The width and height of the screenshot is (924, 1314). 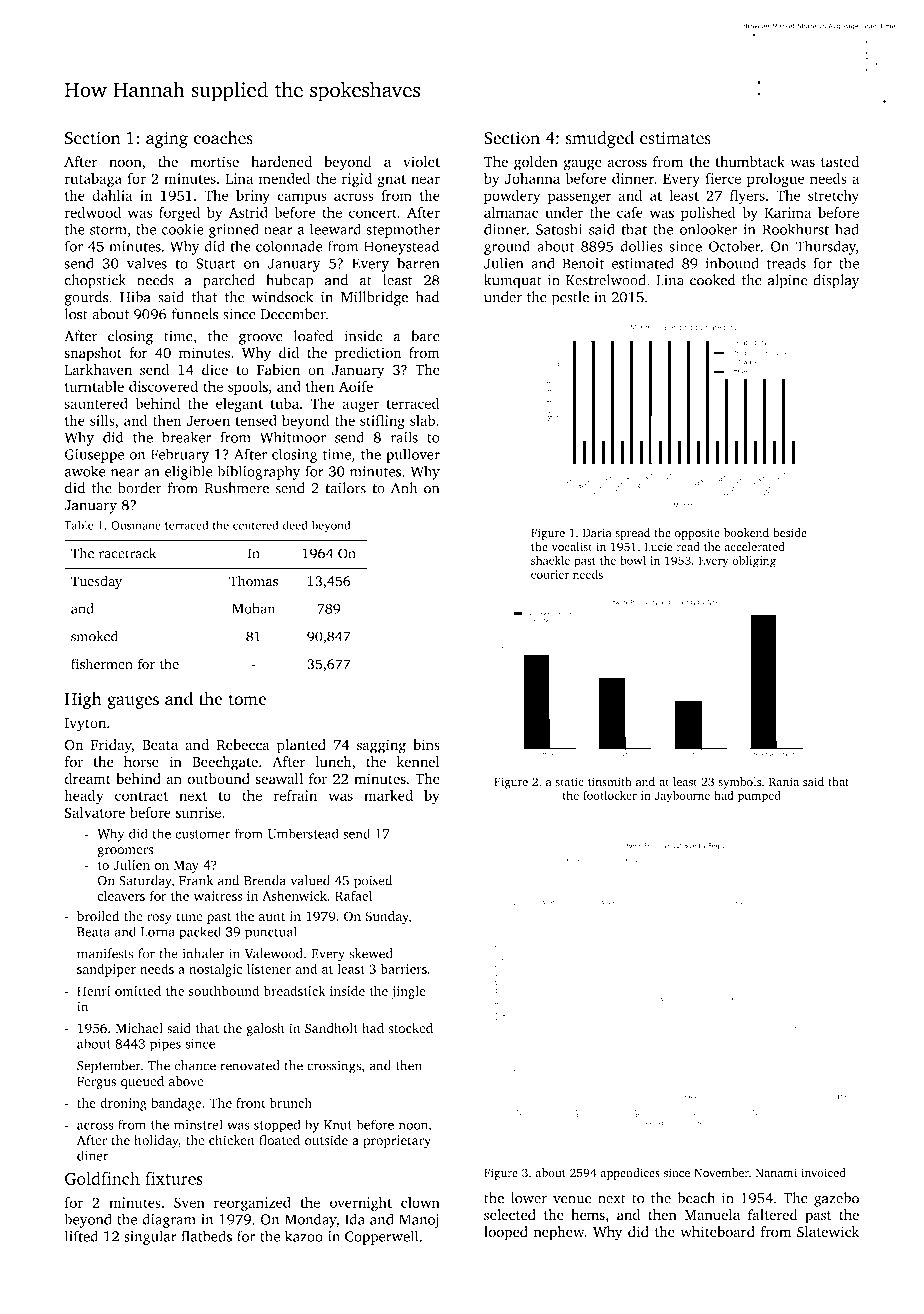 I want to click on bare, so click(x=425, y=336).
